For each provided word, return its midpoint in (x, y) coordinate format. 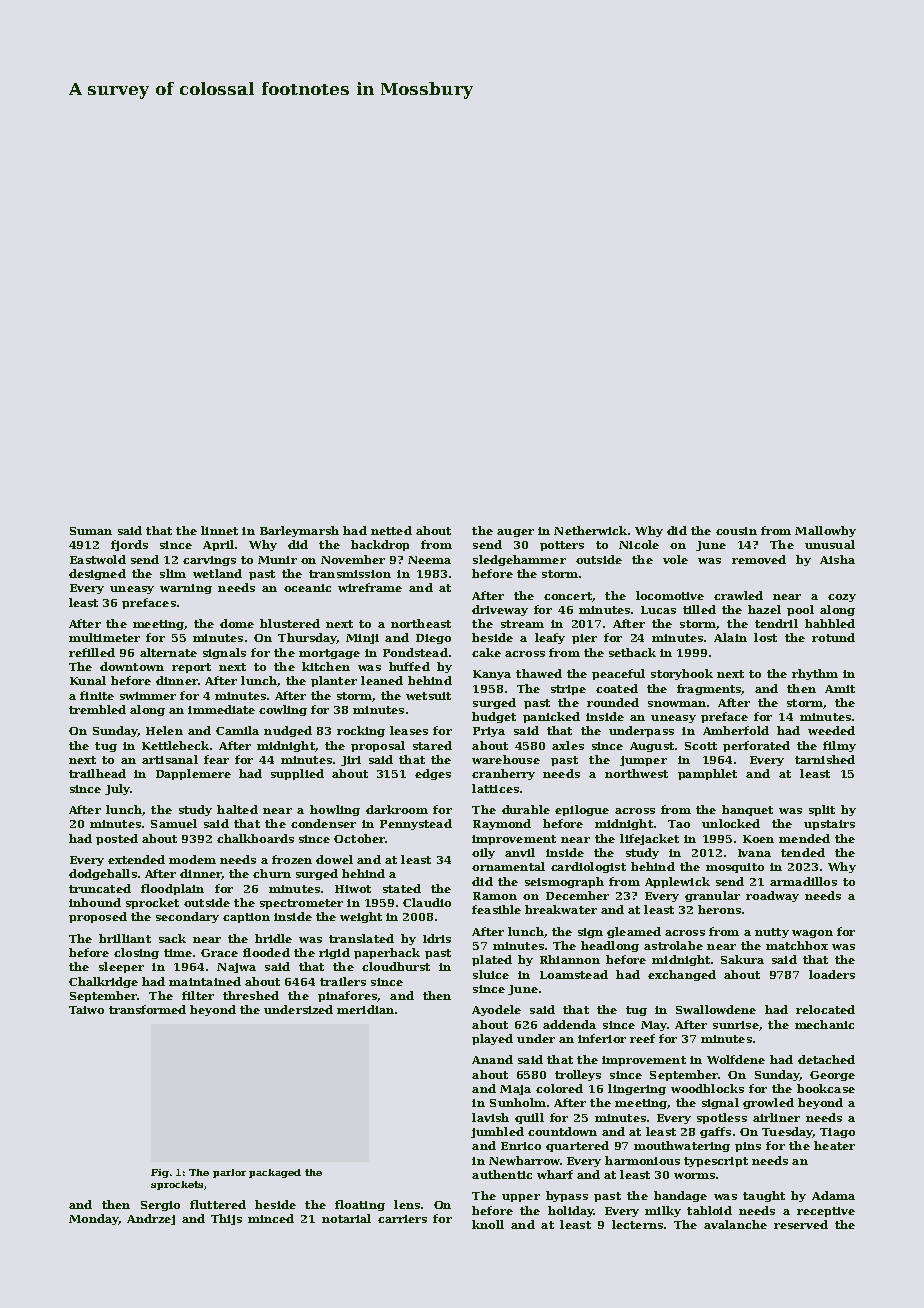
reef (642, 1038)
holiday (571, 1211)
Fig (160, 1173)
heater (834, 1145)
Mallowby (825, 531)
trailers (343, 981)
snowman (677, 704)
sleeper (121, 967)
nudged (288, 731)
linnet (219, 530)
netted (391, 530)
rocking (361, 731)
